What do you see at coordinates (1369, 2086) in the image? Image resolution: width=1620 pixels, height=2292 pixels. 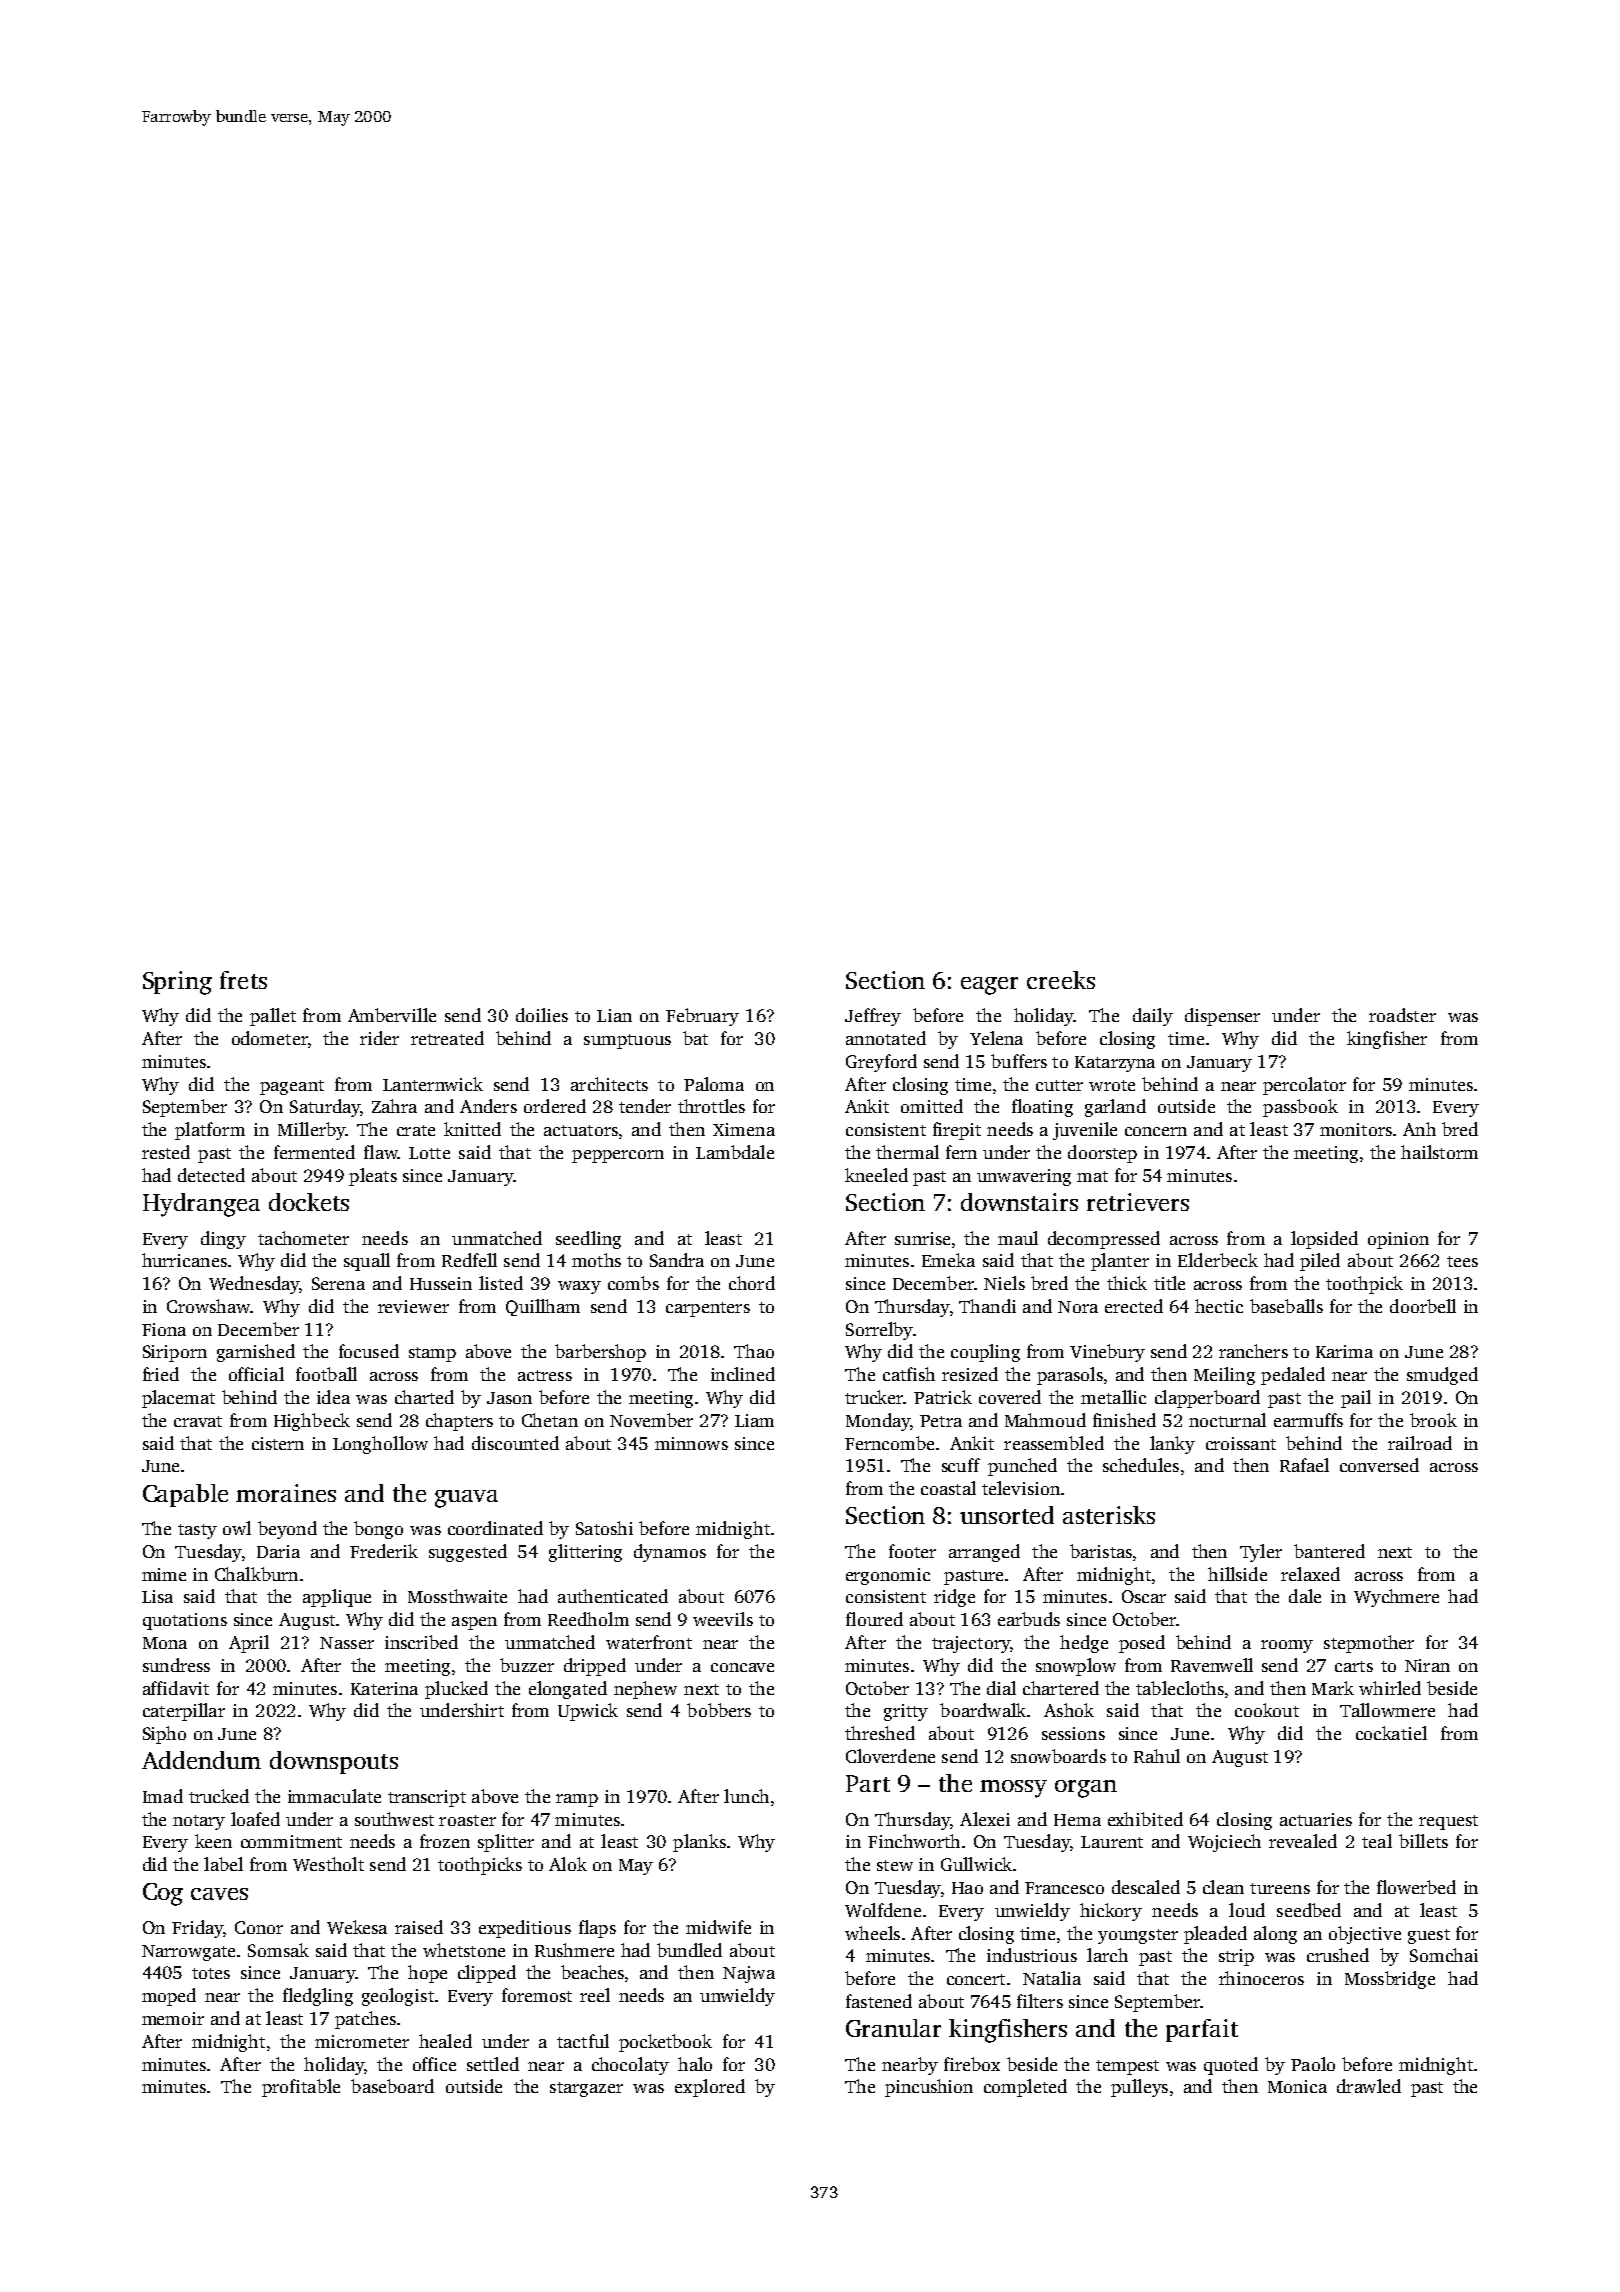 I see `drawled` at bounding box center [1369, 2086].
